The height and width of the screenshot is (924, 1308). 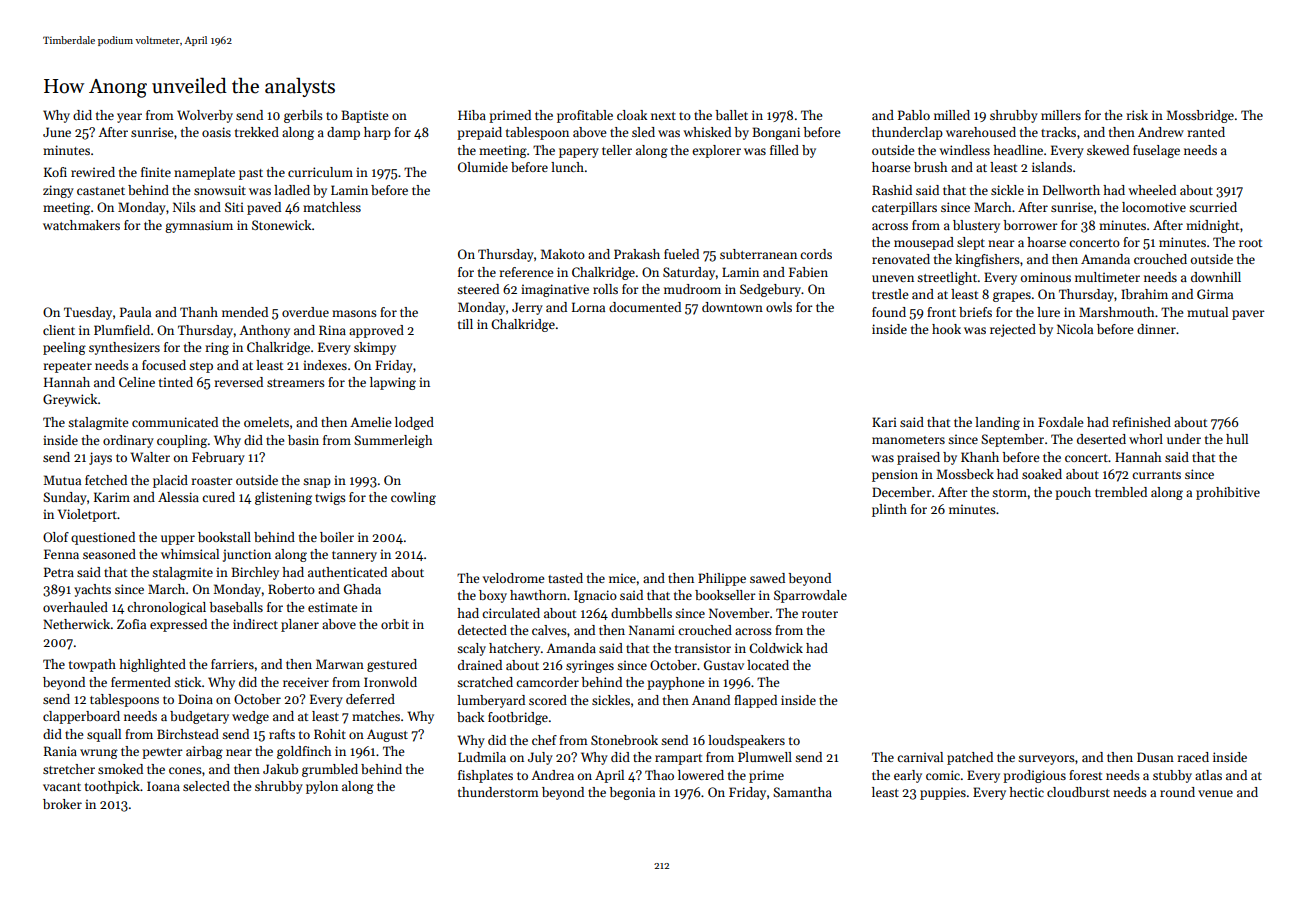 I want to click on Coldwick, so click(x=776, y=648).
